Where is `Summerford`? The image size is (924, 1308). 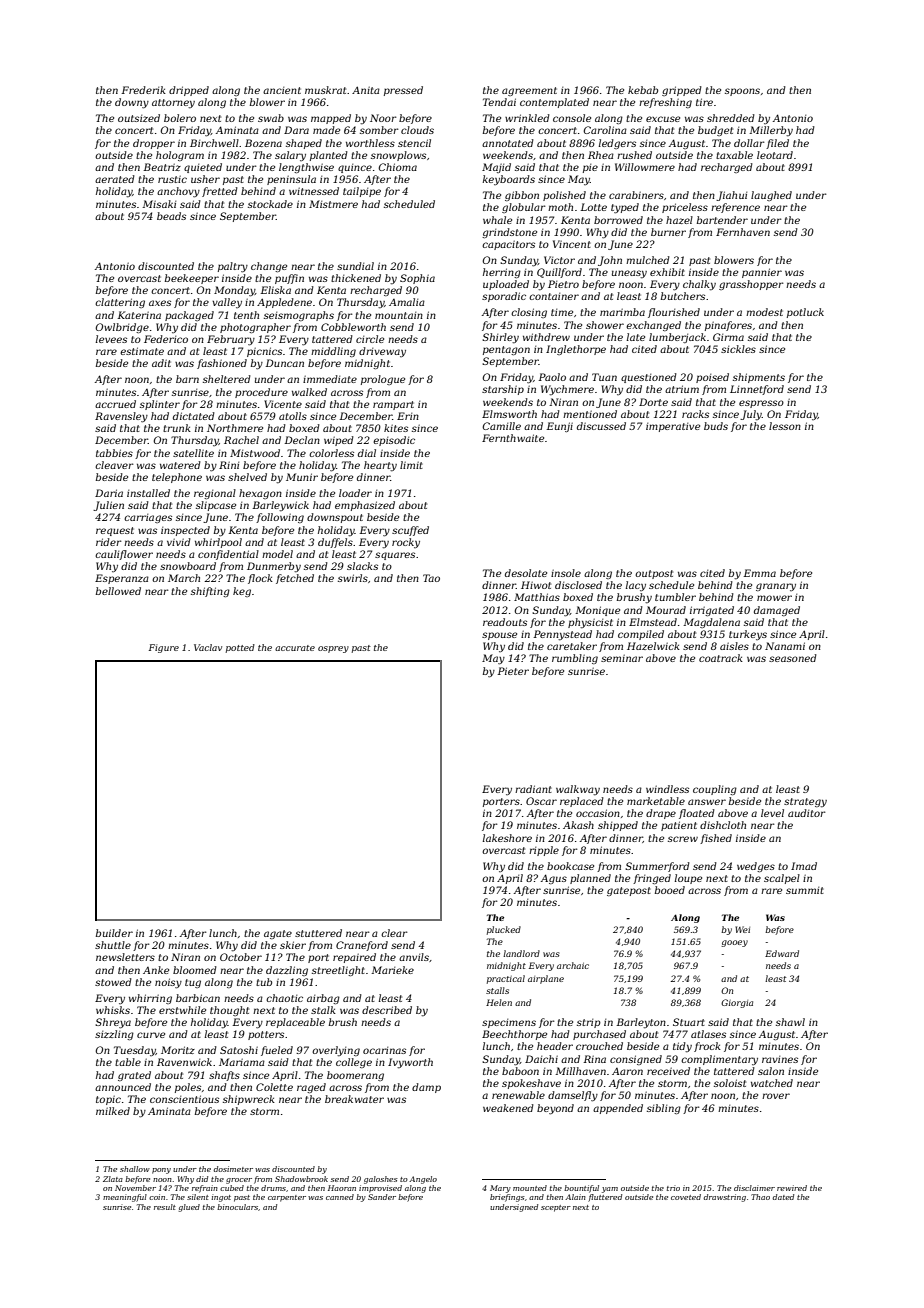 Summerford is located at coordinates (657, 867).
